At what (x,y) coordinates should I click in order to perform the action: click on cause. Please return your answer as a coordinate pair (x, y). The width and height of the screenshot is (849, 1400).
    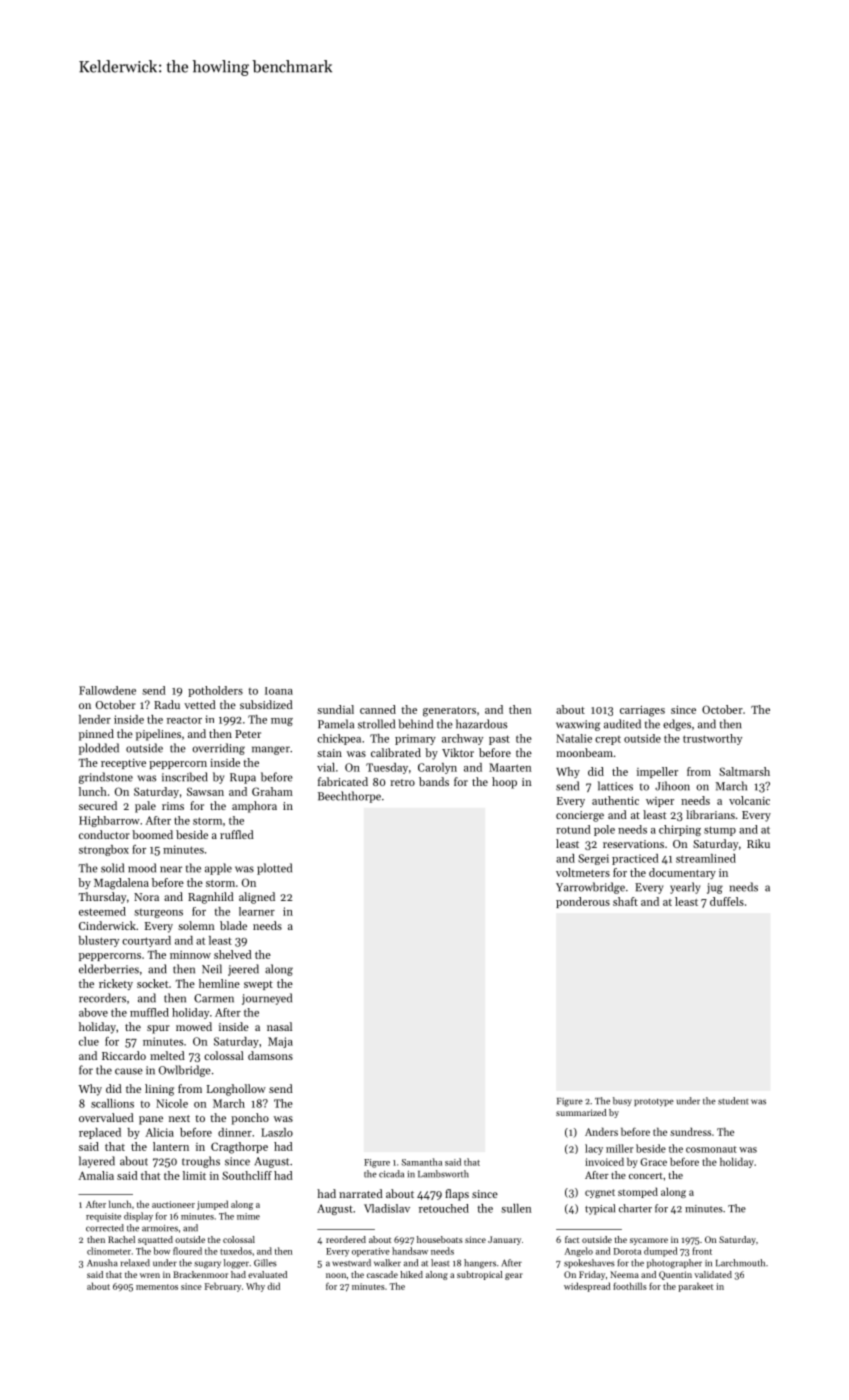
    Looking at the image, I should click on (129, 1071).
